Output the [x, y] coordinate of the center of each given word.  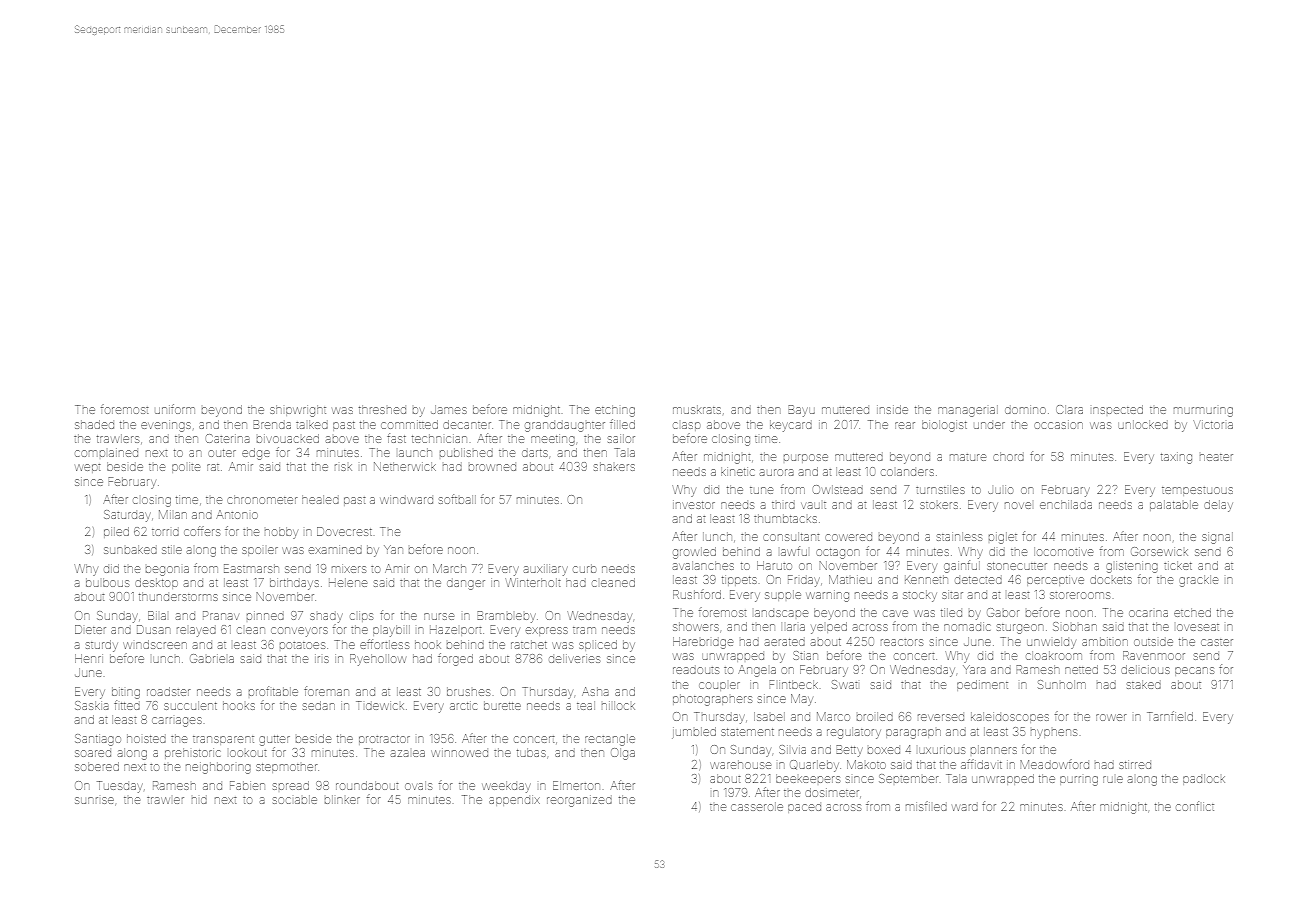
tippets [739, 581]
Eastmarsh [251, 568]
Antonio [237, 514]
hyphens [1054, 734]
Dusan [153, 629]
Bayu [802, 411]
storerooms [1080, 595]
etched [1192, 612]
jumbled [694, 733]
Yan [393, 549]
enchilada [1066, 504]
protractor [384, 740]
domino [1025, 410]
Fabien [247, 785]
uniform [175, 409]
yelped [829, 628]
